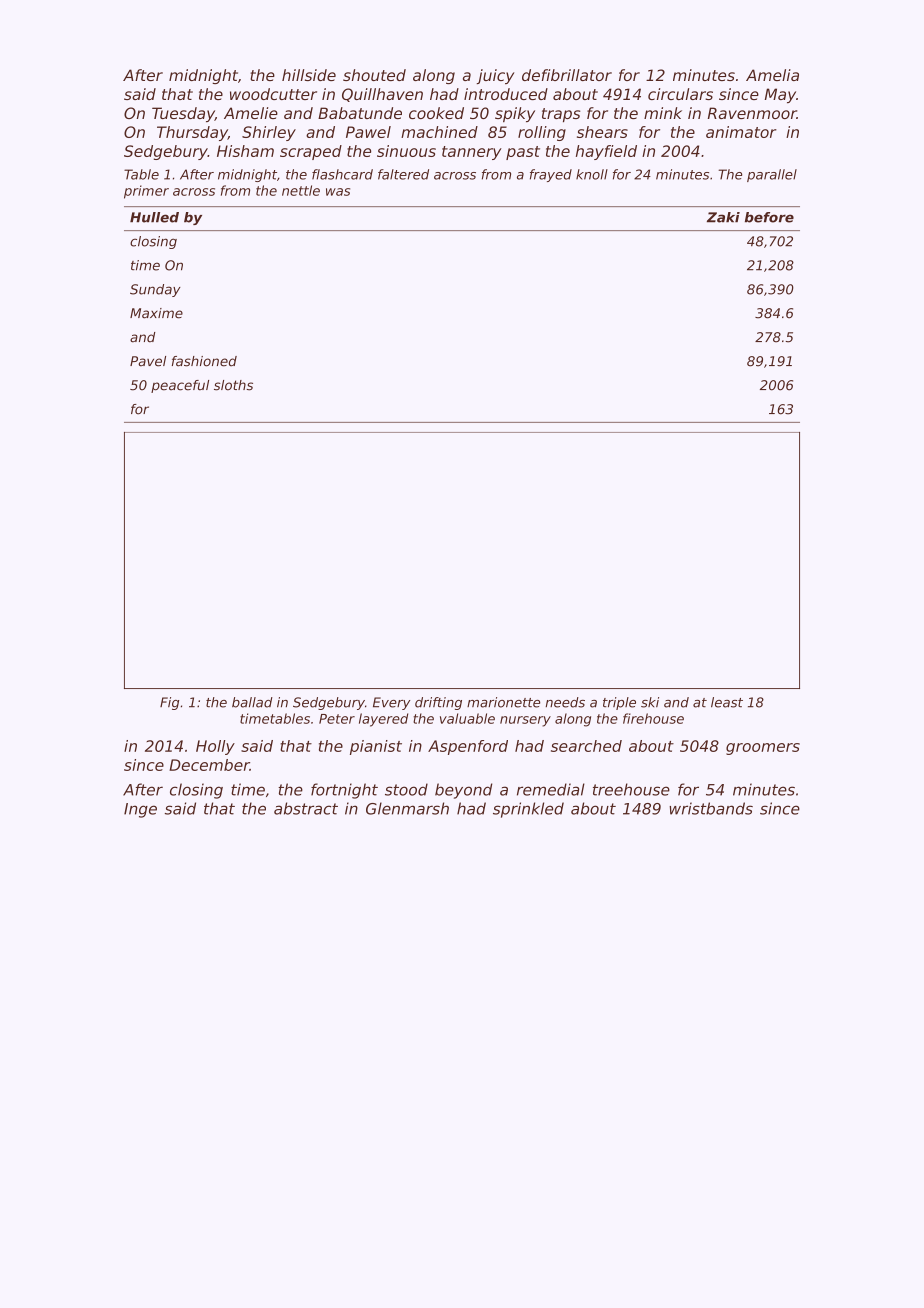 Image resolution: width=924 pixels, height=1308 pixels. Describe the element at coordinates (723, 217) in the document. I see `Zaki` at that location.
